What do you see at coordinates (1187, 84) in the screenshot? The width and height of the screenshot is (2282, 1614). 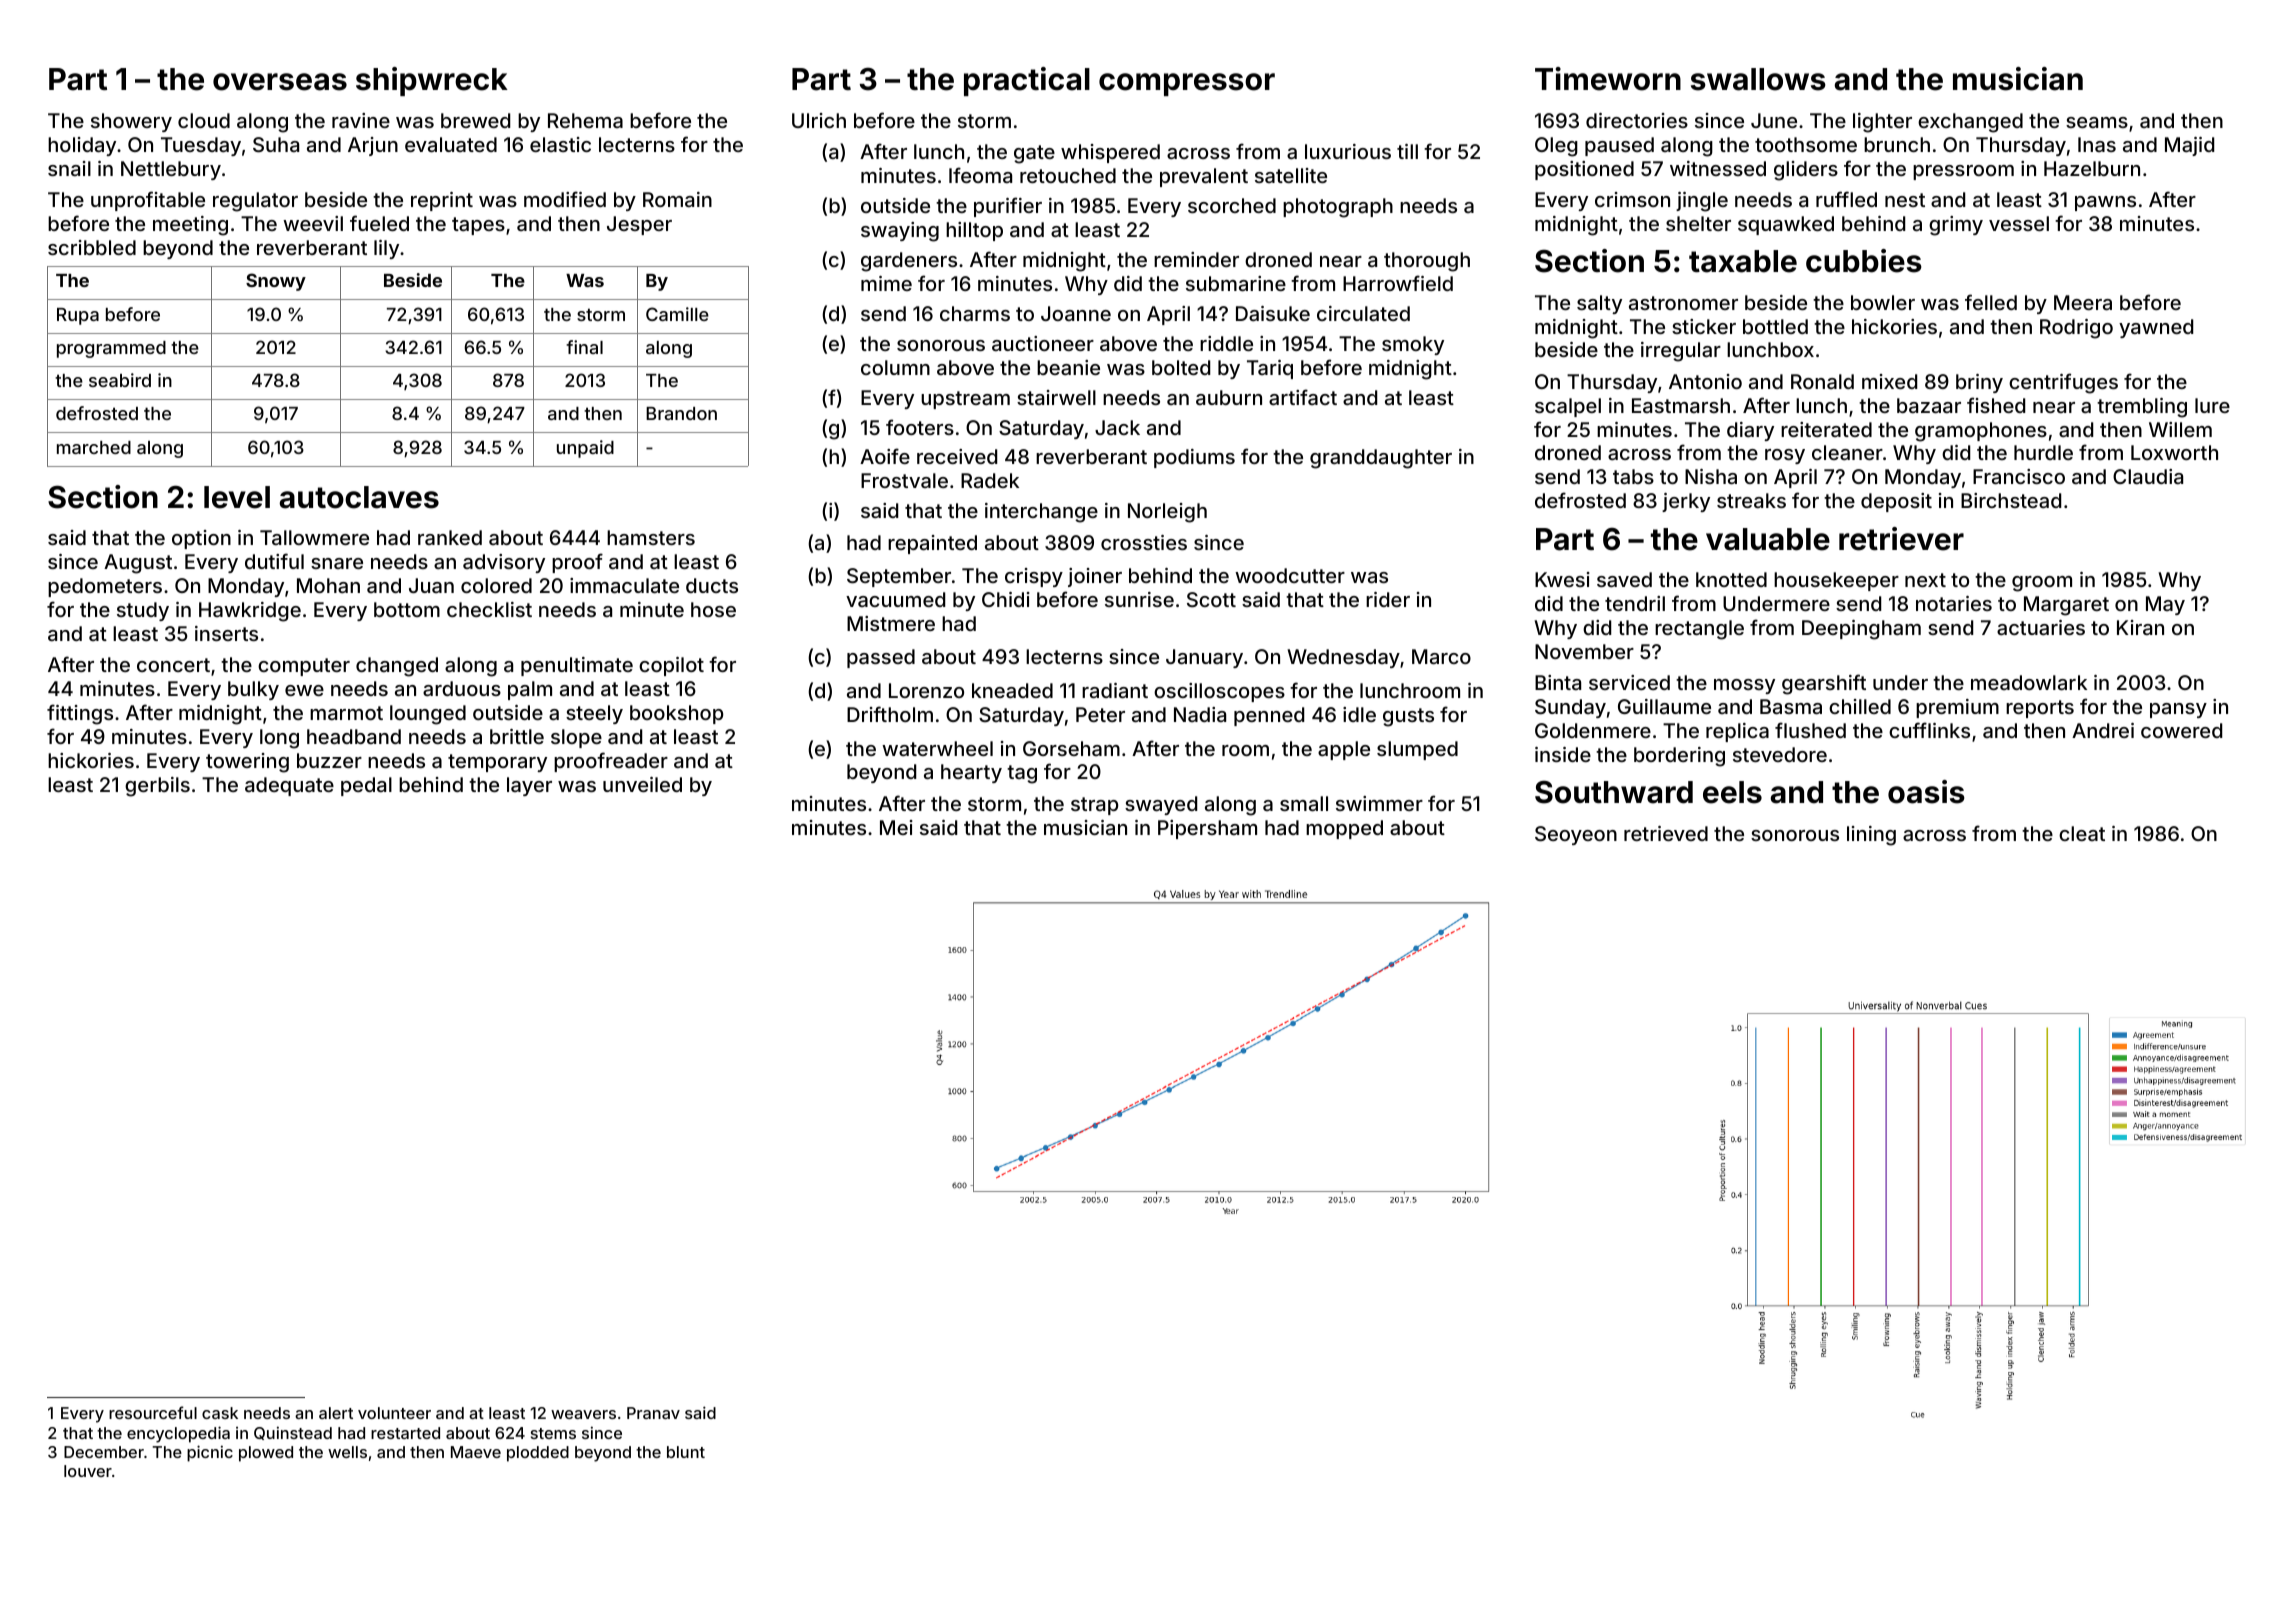 I see `compressor` at bounding box center [1187, 84].
